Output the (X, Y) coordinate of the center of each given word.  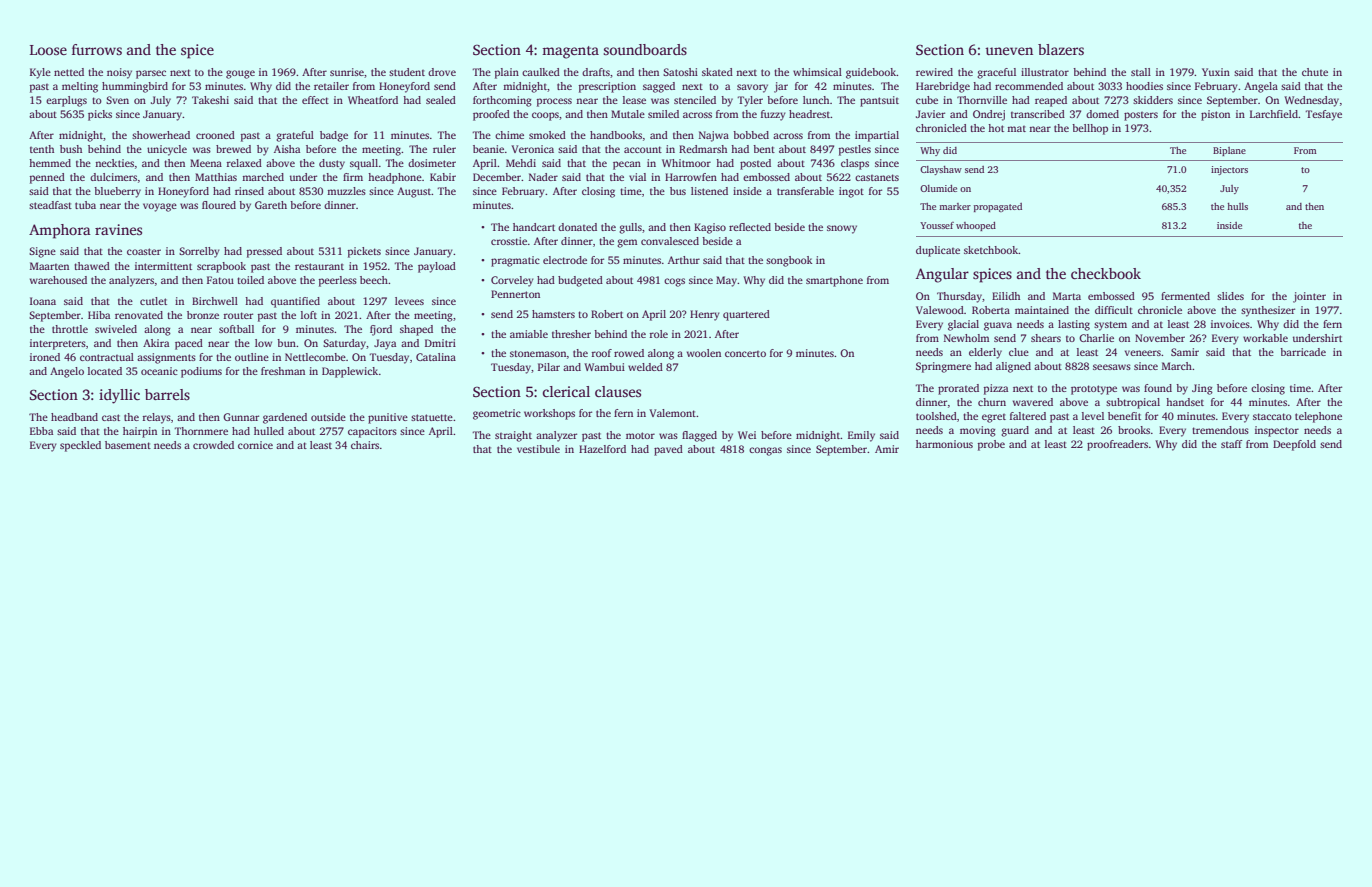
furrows (97, 49)
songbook (789, 261)
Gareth (271, 205)
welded (645, 367)
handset (1185, 402)
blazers (1061, 49)
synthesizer (1268, 311)
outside (328, 417)
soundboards (645, 49)
